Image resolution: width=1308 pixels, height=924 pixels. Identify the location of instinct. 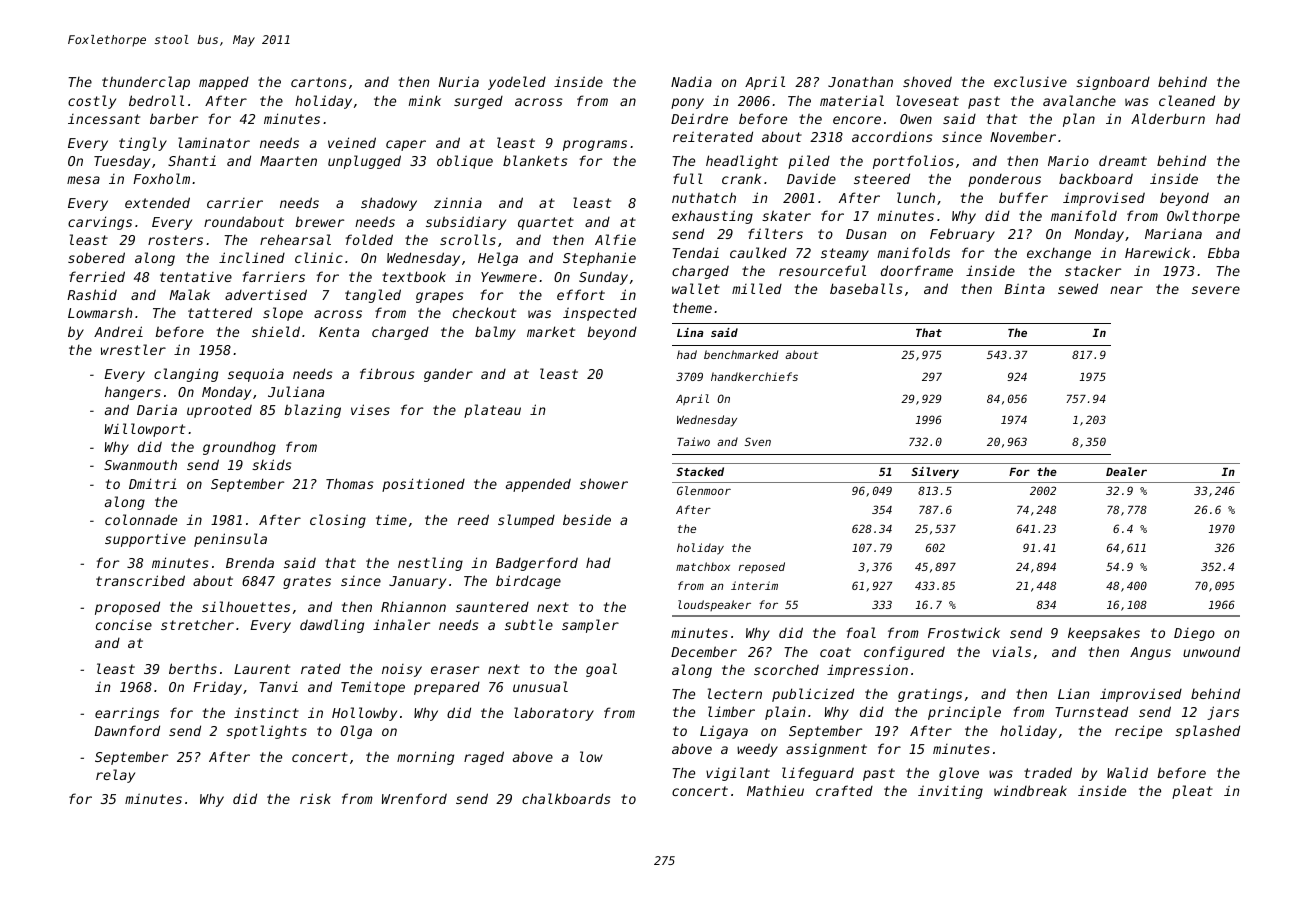
(266, 712).
